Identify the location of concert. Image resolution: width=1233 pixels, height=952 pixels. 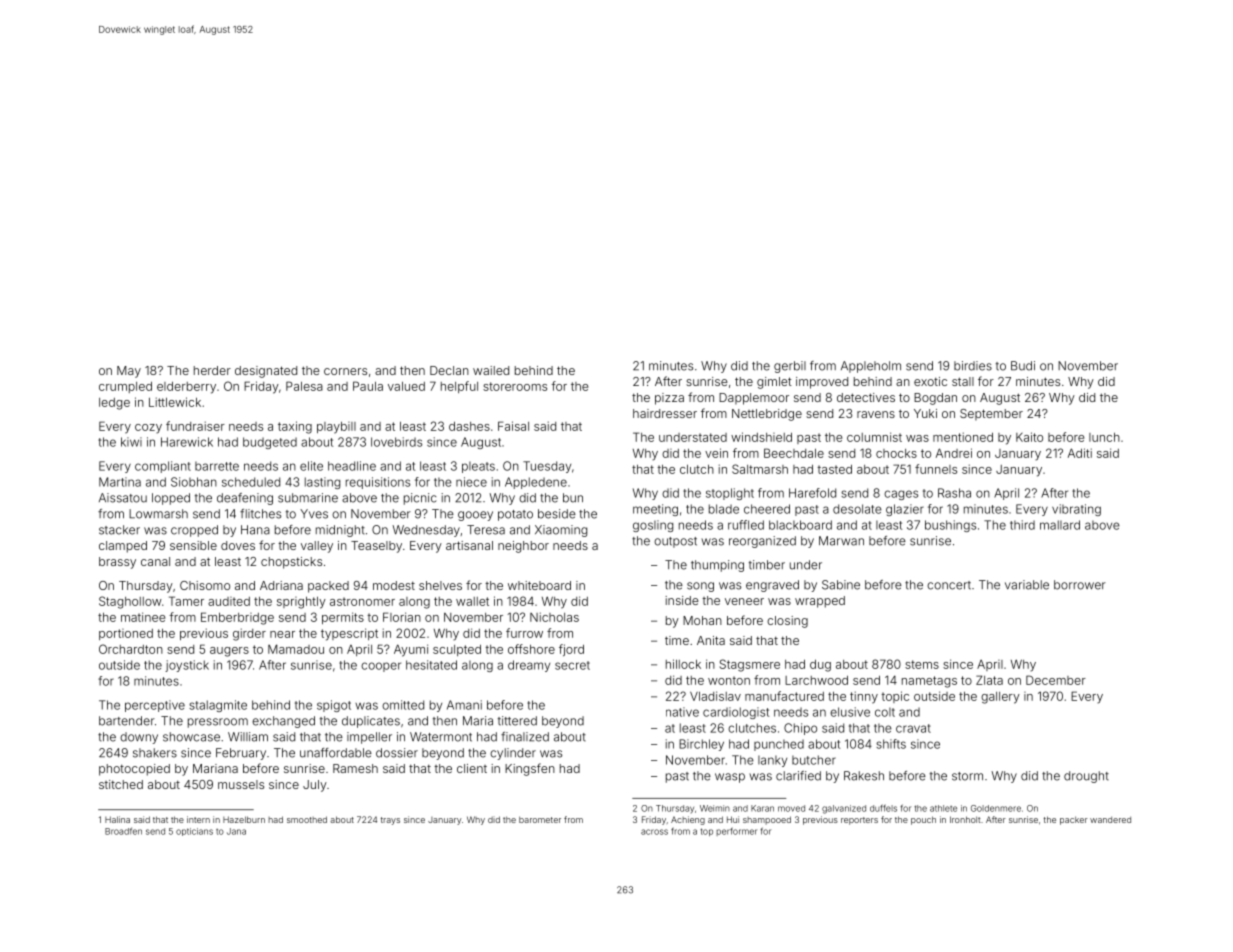
(949, 585).
